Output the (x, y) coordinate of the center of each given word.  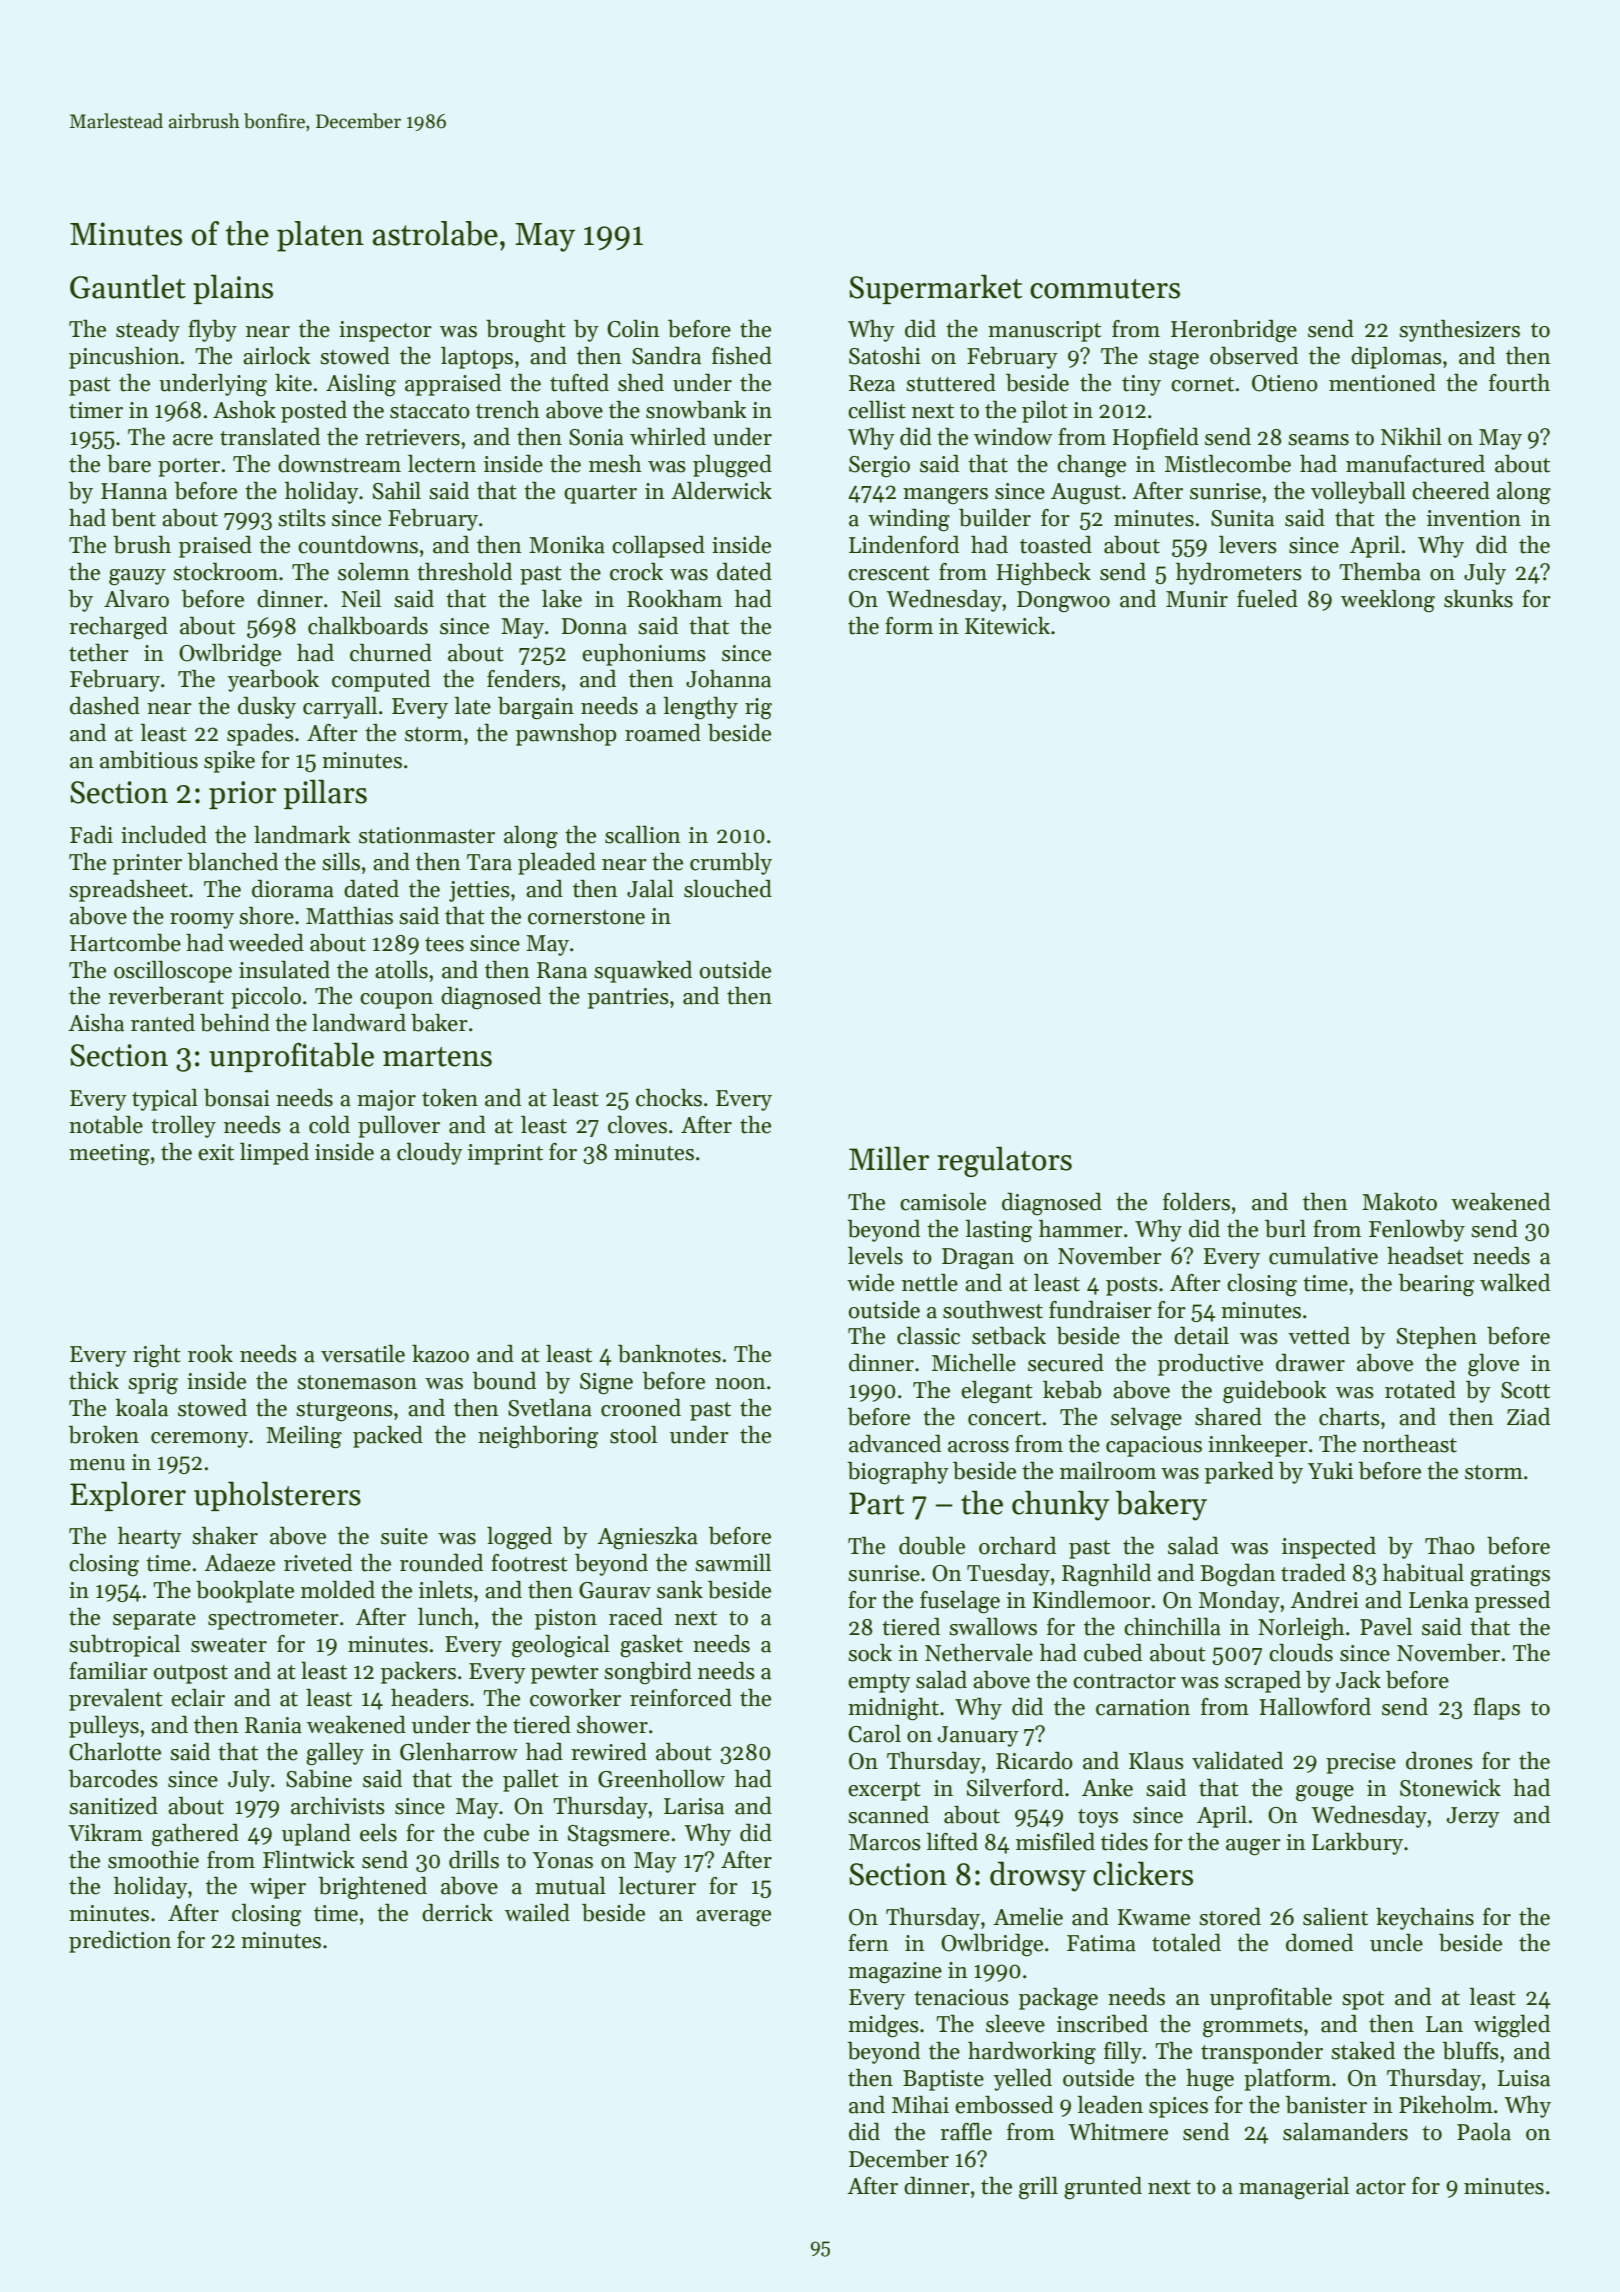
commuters (1105, 289)
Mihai (920, 2105)
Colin (633, 329)
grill (1038, 2188)
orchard (1017, 1546)
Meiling (304, 1437)
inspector (385, 331)
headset (1425, 1256)
